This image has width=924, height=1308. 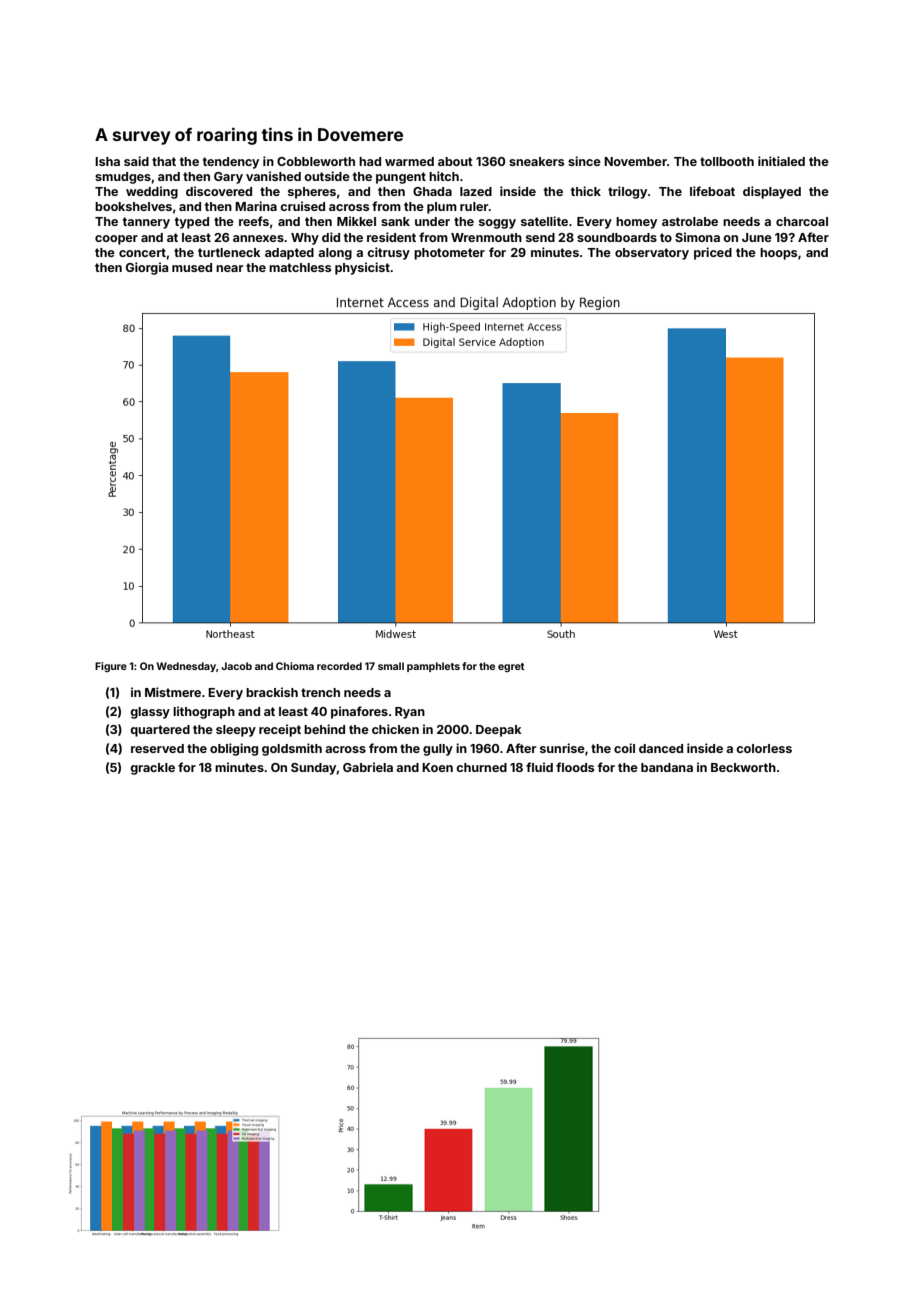 What do you see at coordinates (147, 268) in the image?
I see `Giorgia` at bounding box center [147, 268].
